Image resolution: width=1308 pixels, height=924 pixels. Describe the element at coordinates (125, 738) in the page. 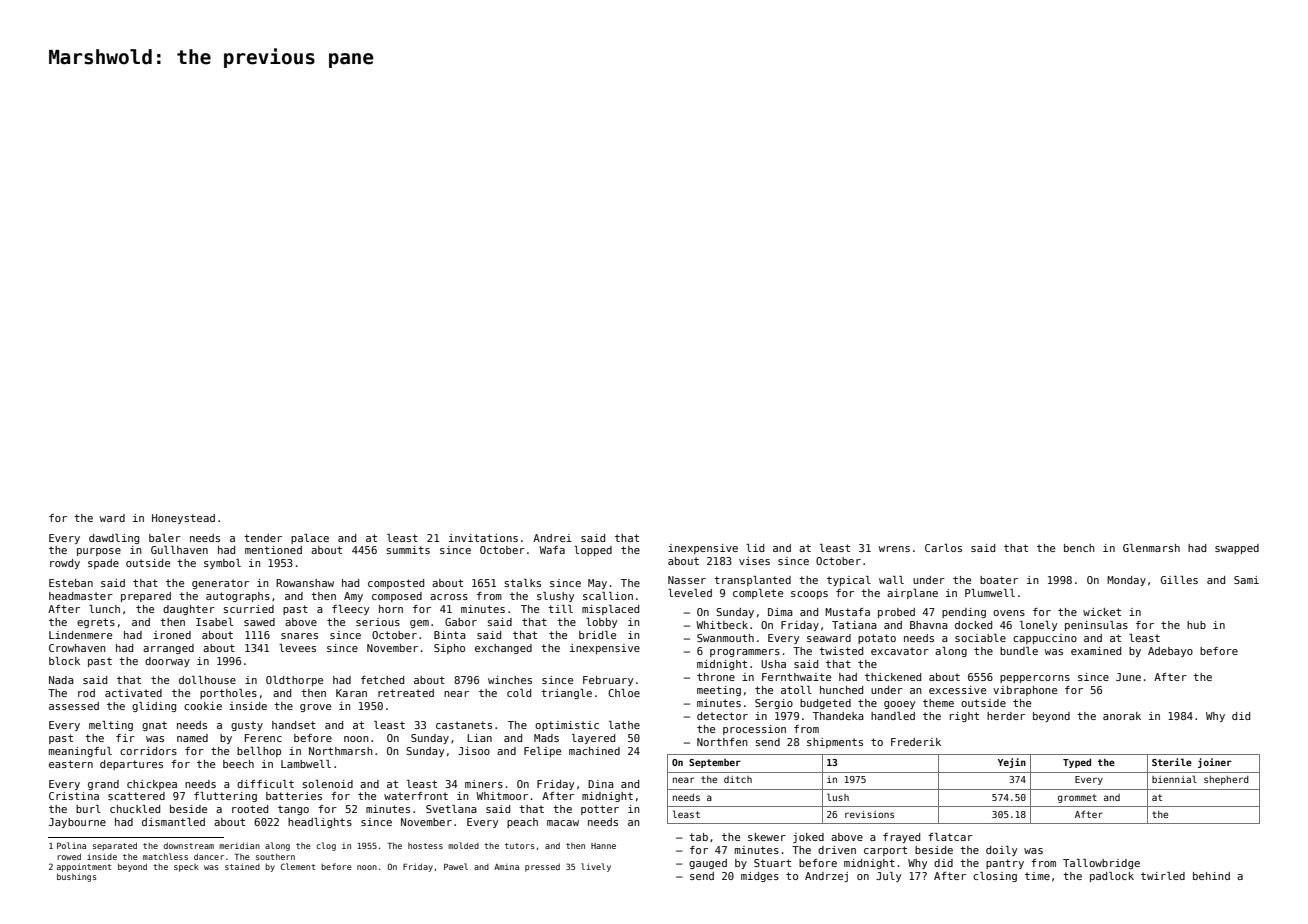

I see `fir` at that location.
